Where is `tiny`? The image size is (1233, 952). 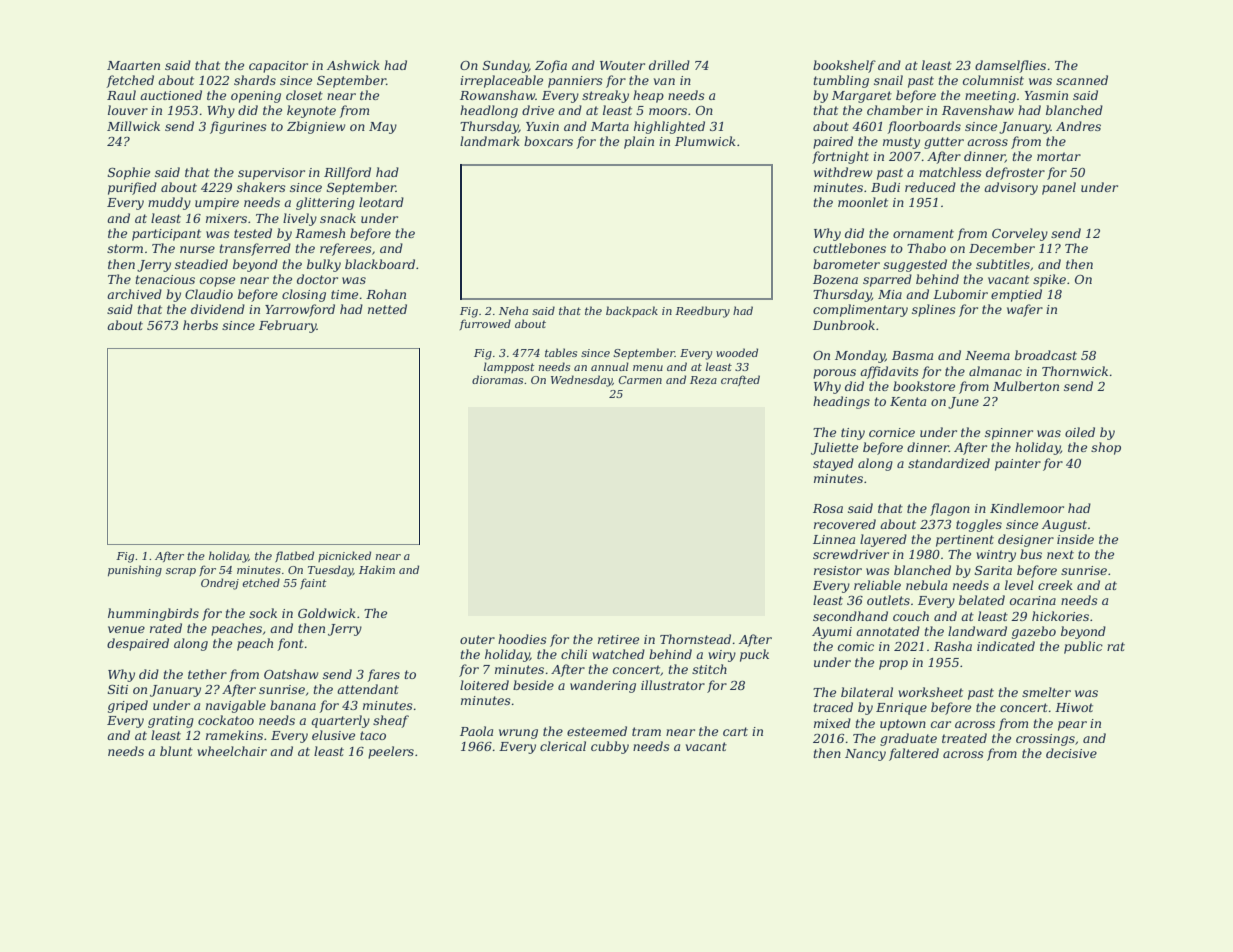 tiny is located at coordinates (853, 434).
